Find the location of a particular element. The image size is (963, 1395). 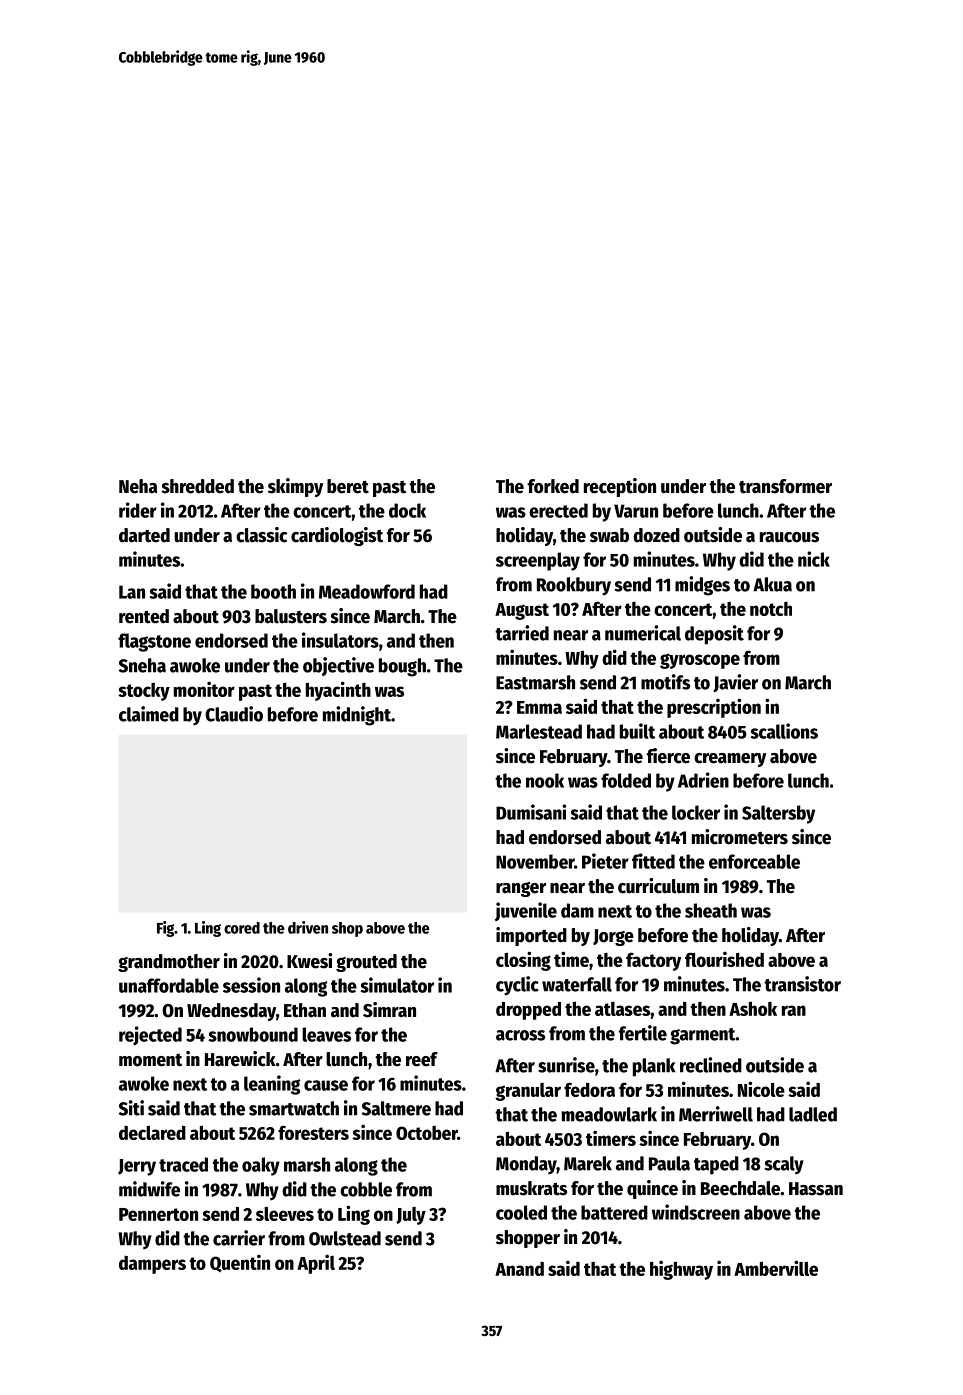

flourished is located at coordinates (724, 959).
